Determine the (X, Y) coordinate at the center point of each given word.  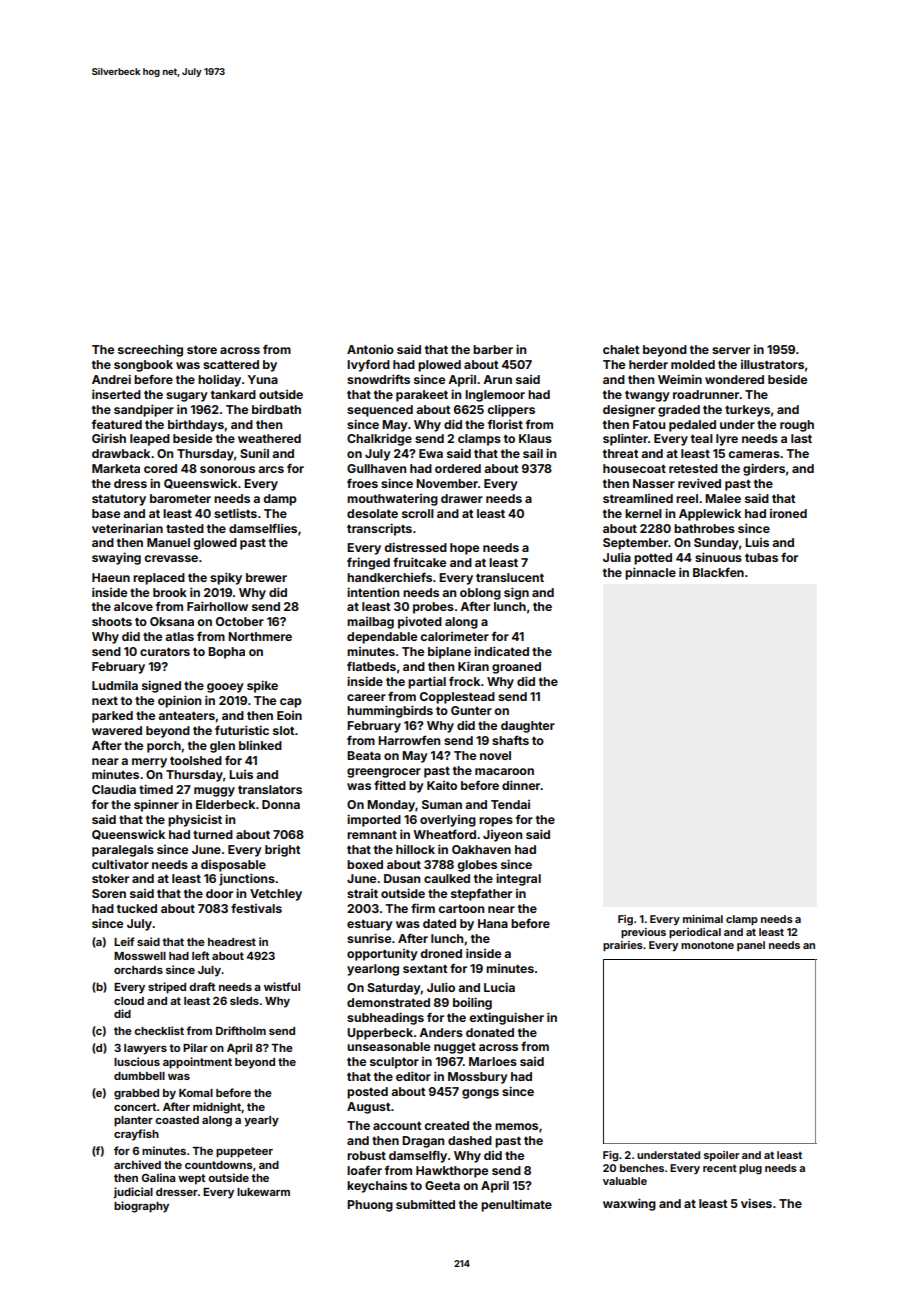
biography (141, 1207)
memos (516, 1126)
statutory (119, 500)
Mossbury (478, 1078)
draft (202, 986)
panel (751, 946)
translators (270, 789)
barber (493, 349)
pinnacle (650, 573)
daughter (528, 727)
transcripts (379, 529)
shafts (510, 740)
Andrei (111, 379)
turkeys (747, 411)
